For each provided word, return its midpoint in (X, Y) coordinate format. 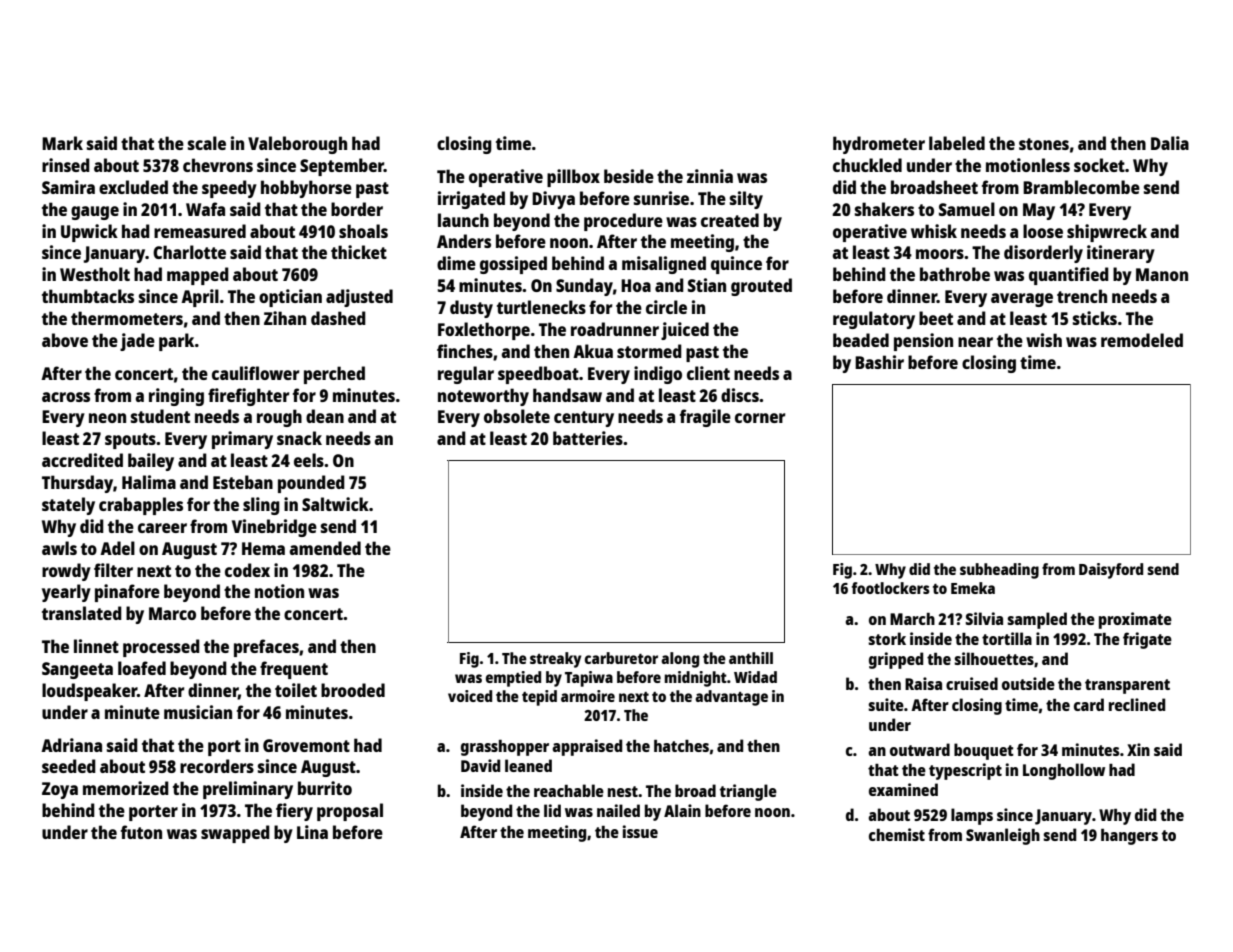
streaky (555, 660)
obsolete (517, 416)
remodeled (1142, 340)
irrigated (471, 200)
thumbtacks (88, 296)
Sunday (584, 287)
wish (1044, 340)
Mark (62, 143)
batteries (588, 438)
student (160, 416)
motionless (1028, 165)
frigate (1147, 640)
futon (141, 832)
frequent (294, 670)
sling (261, 506)
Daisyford (1111, 571)
